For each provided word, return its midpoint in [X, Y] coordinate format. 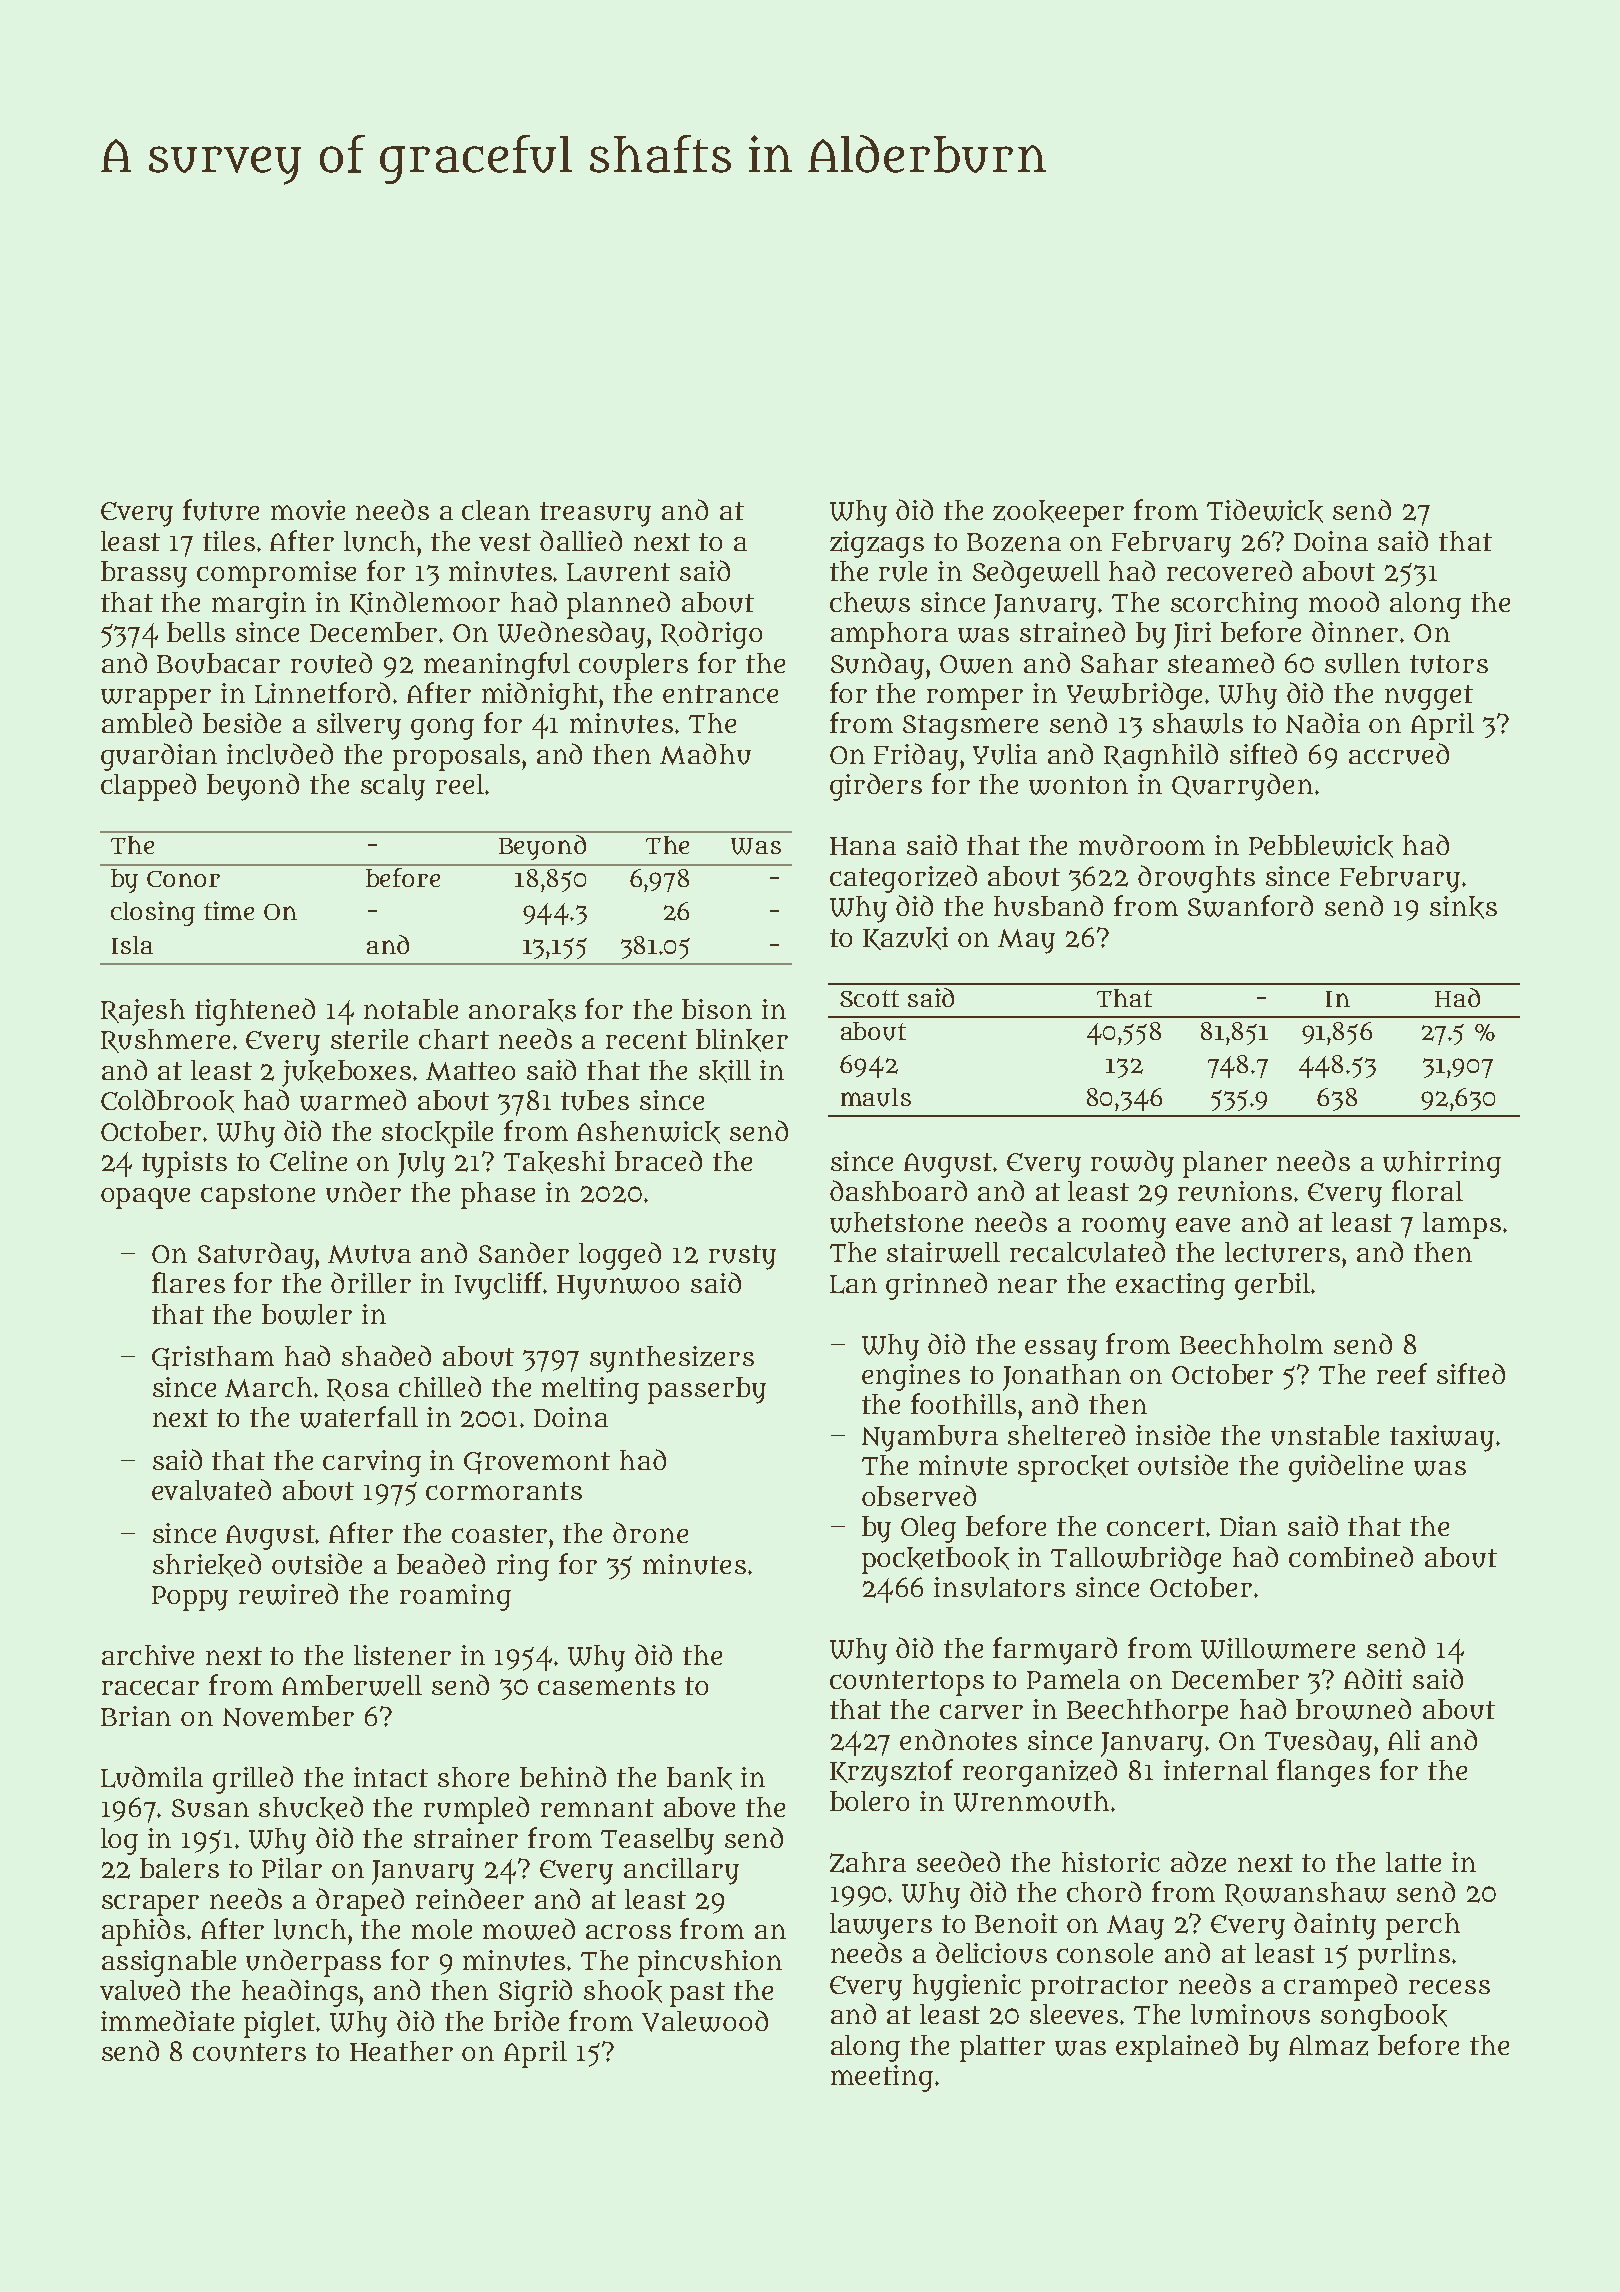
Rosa [358, 1390]
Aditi [1373, 1678]
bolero [869, 1801]
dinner [1355, 631]
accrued [1399, 754]
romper [975, 699]
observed [919, 1495]
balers [179, 1868]
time [229, 910]
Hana [863, 846]
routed [331, 663]
